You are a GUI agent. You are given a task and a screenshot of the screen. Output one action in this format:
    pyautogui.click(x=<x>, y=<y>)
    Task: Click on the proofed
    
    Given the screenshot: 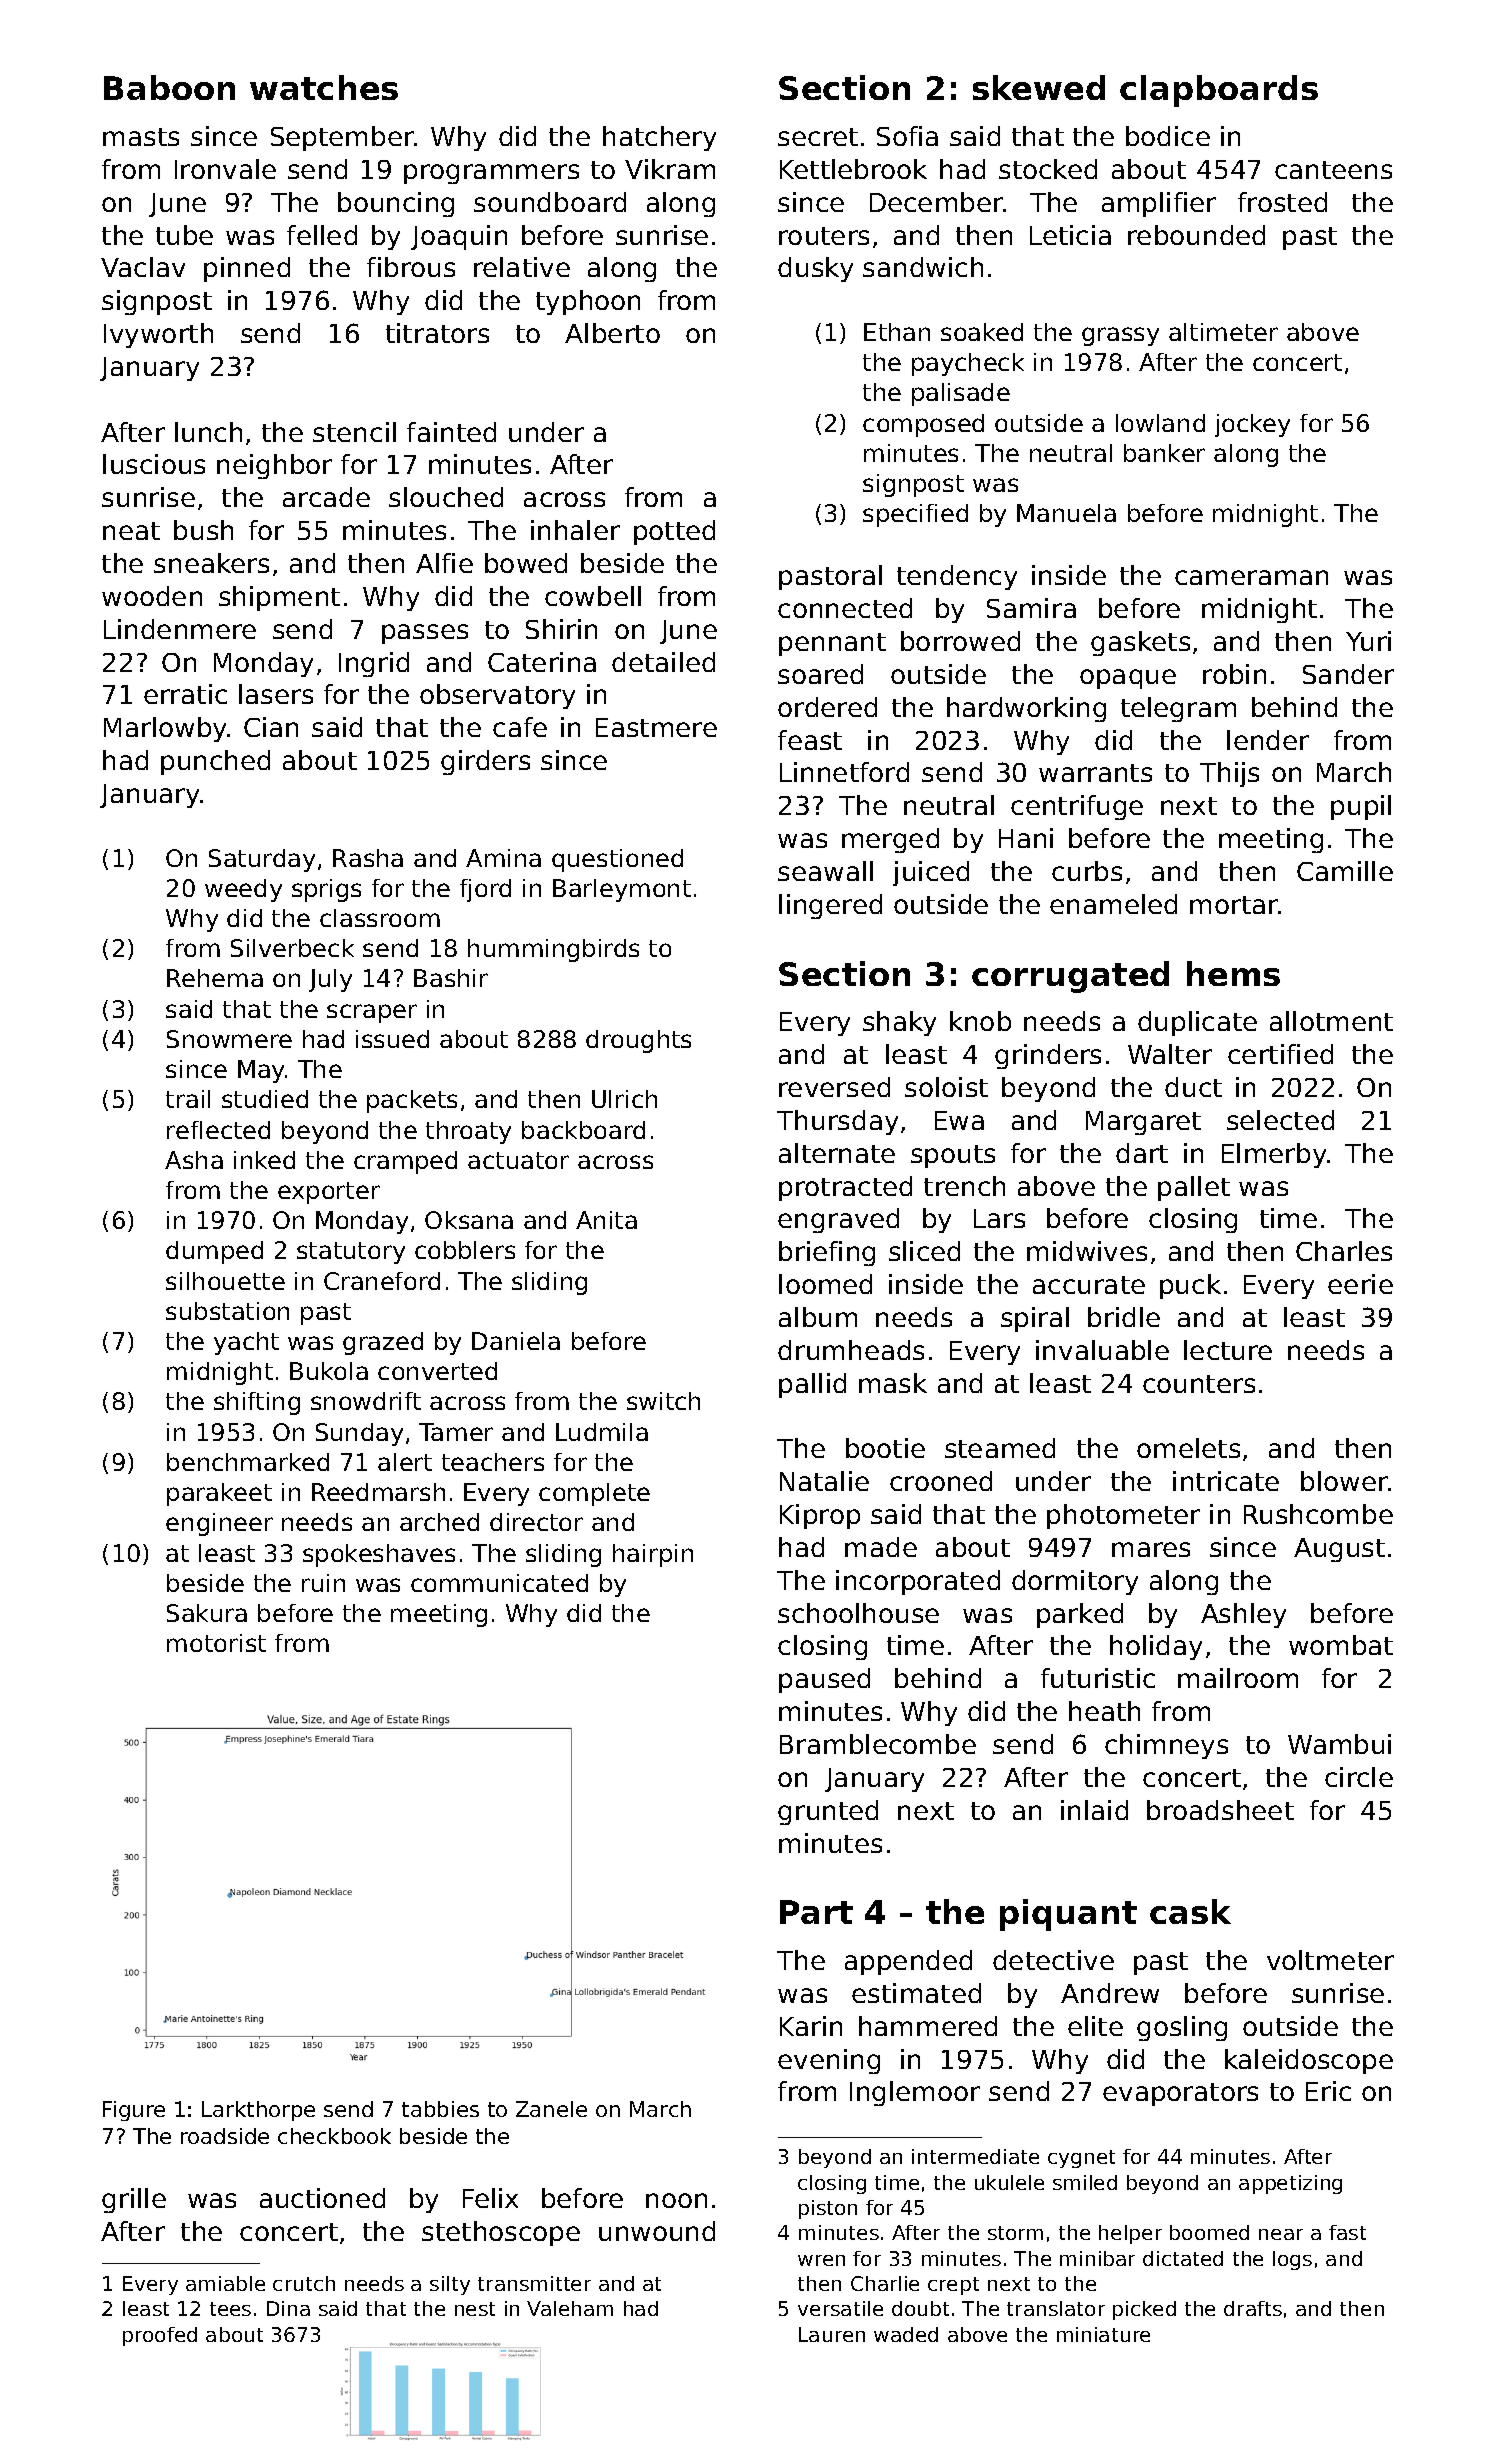 What is the action you would take?
    pyautogui.click(x=160, y=2336)
